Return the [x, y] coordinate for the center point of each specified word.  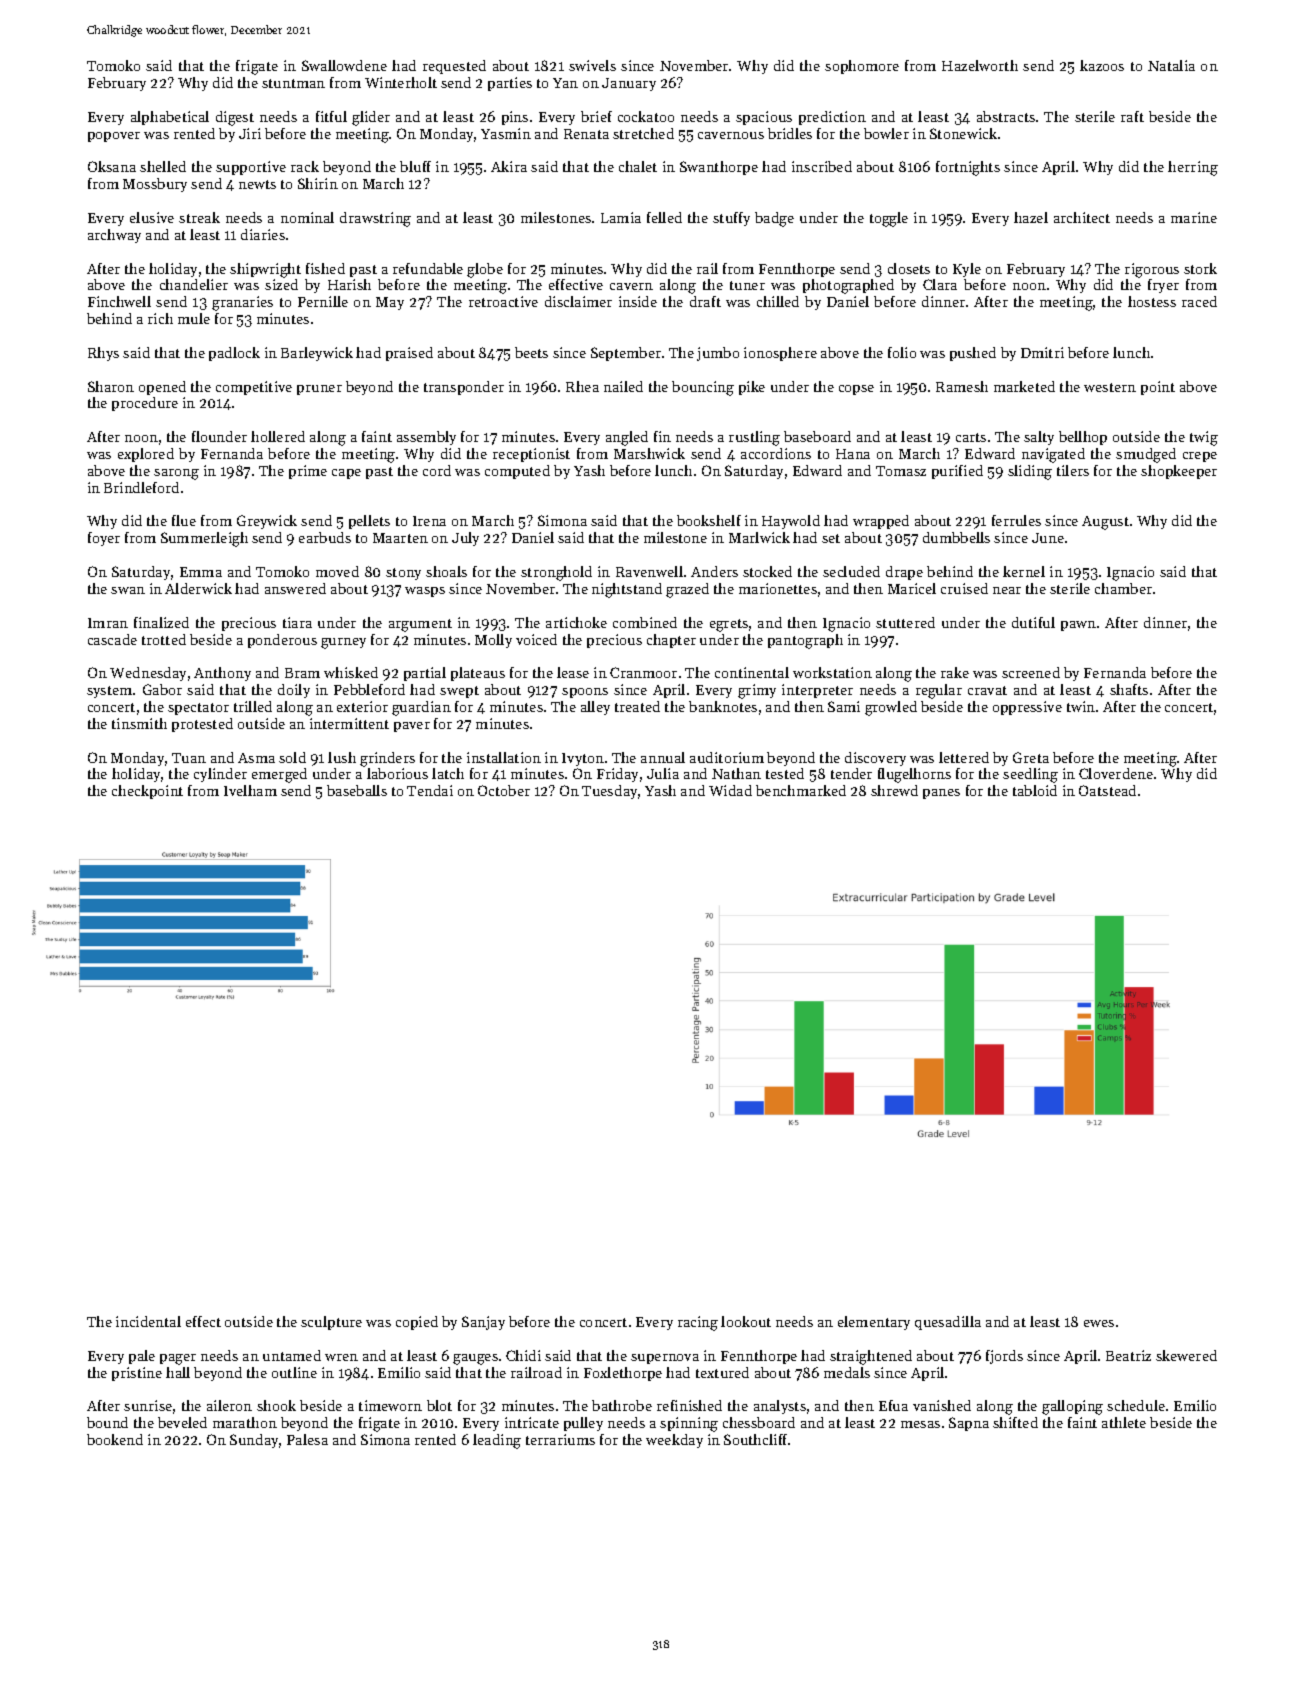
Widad [730, 790]
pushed [973, 354]
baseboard [817, 436]
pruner [319, 390]
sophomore [862, 67]
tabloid [1035, 790]
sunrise [148, 1405]
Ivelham [250, 790]
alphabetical [170, 118]
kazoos [1102, 65]
